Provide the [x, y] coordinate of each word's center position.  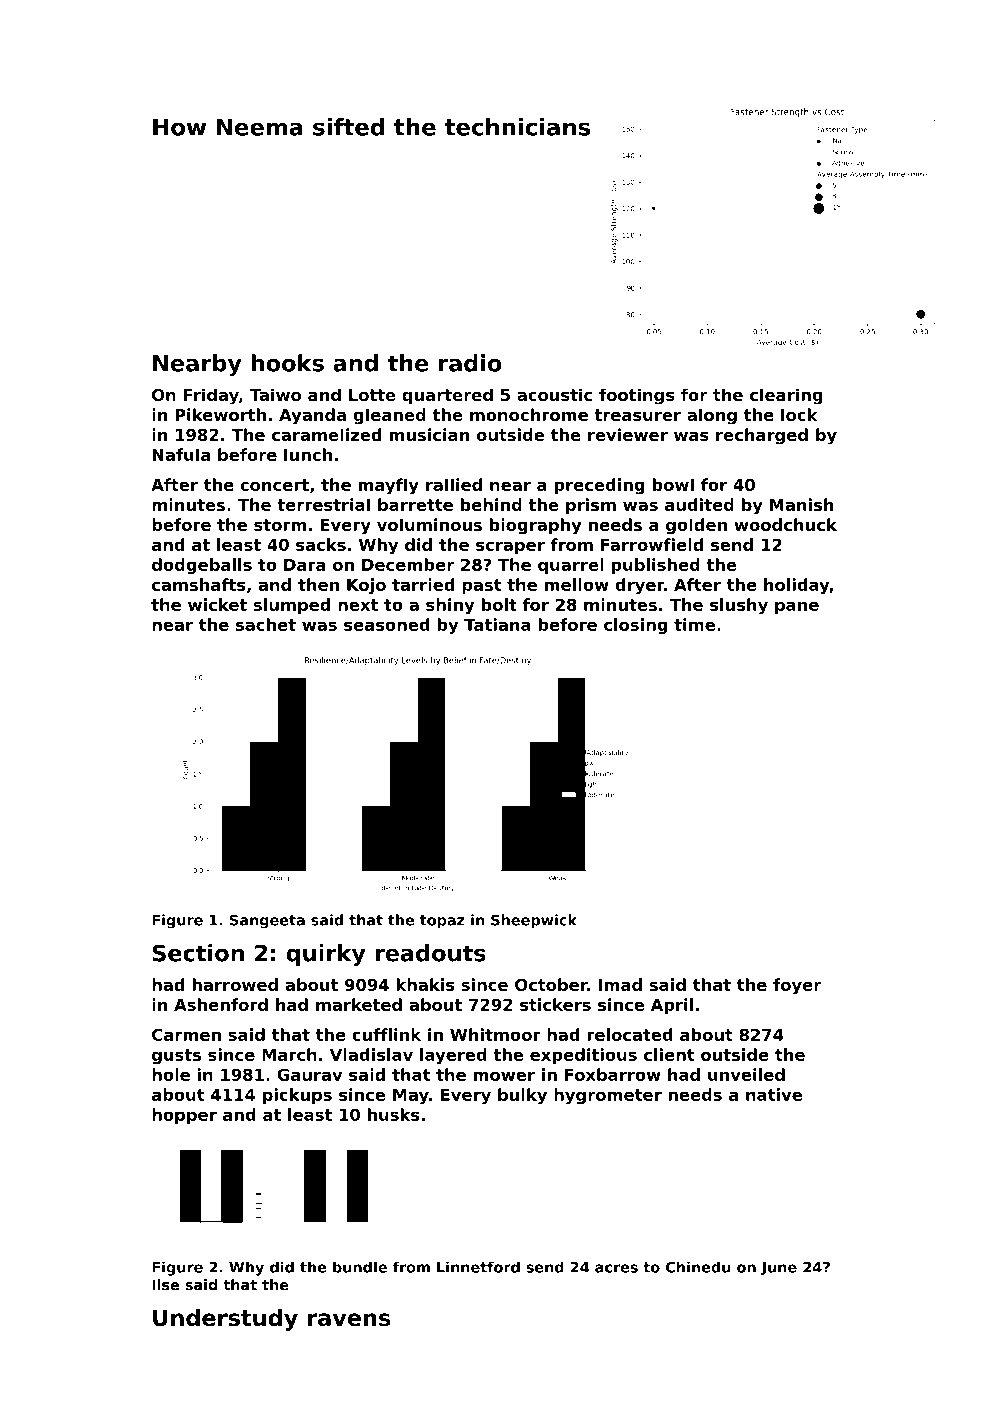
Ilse [165, 1285]
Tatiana [497, 624]
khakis [425, 984]
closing [635, 626]
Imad [620, 984]
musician [429, 434]
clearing [786, 396]
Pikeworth [220, 414]
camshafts [199, 584]
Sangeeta [267, 921]
